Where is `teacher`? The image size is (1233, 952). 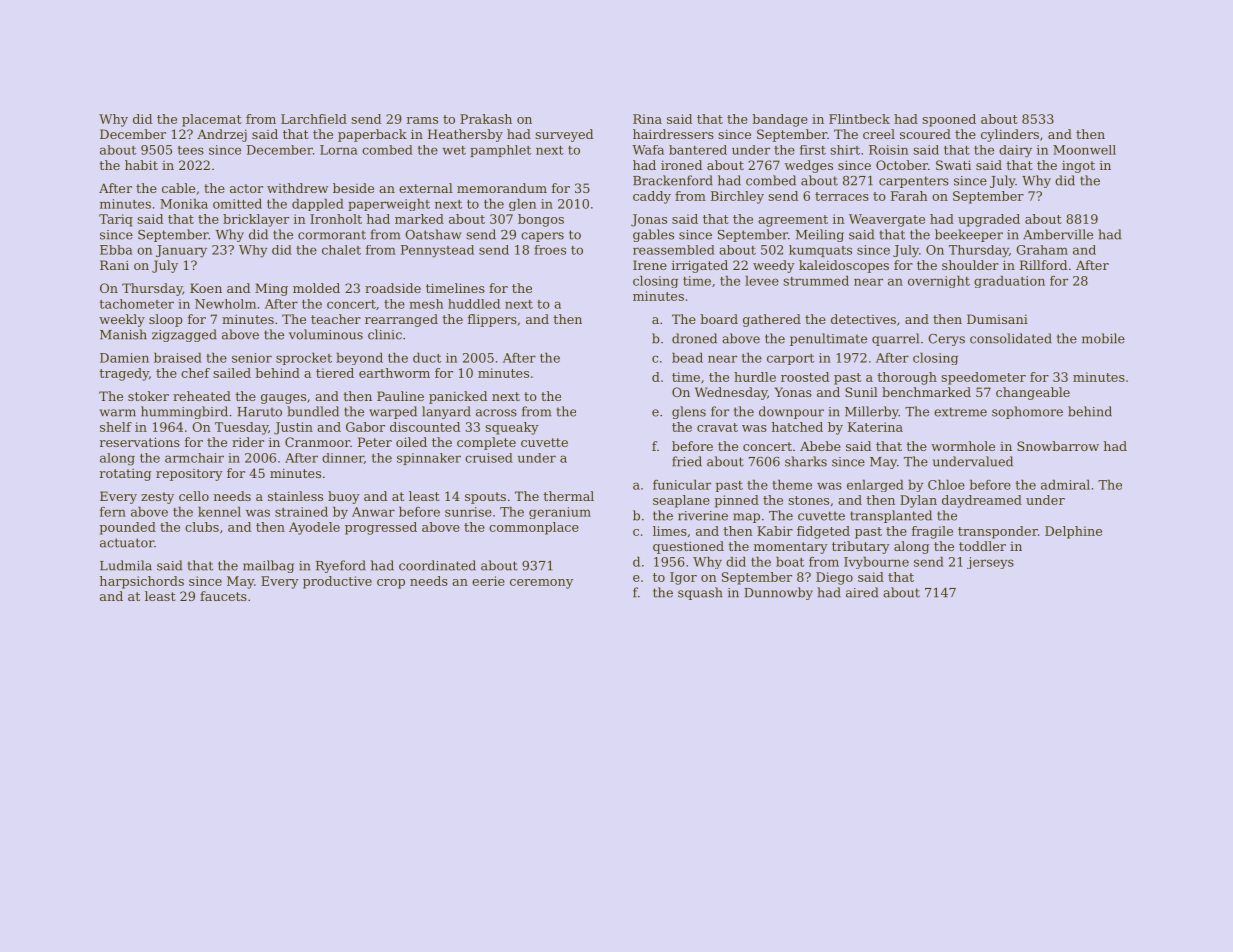
teacher is located at coordinates (336, 319).
